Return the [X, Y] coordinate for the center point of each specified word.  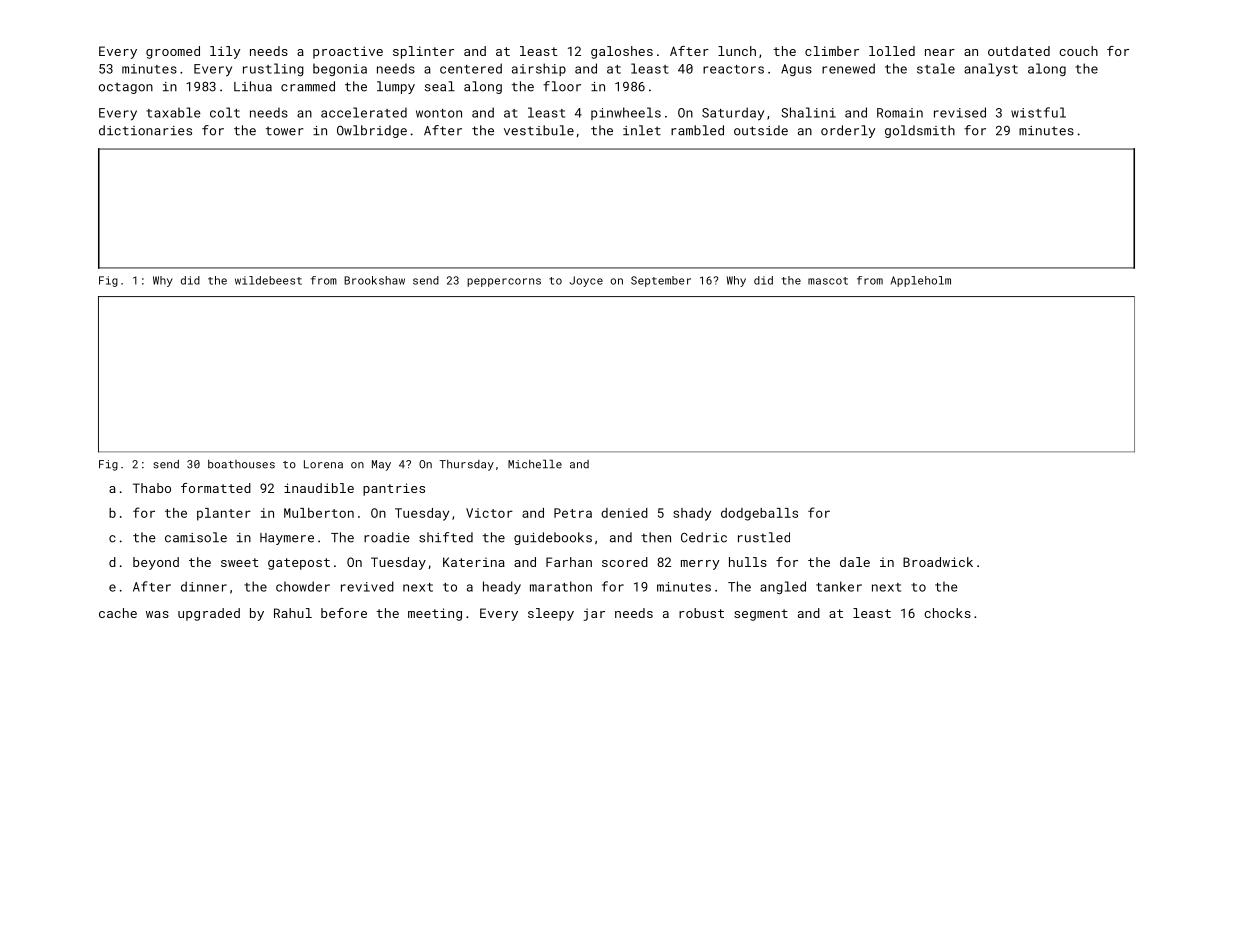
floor [562, 86]
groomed [173, 52]
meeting [435, 614]
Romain [900, 113]
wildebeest [268, 280]
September [661, 281]
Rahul [293, 613]
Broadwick [938, 562]
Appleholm [921, 281]
